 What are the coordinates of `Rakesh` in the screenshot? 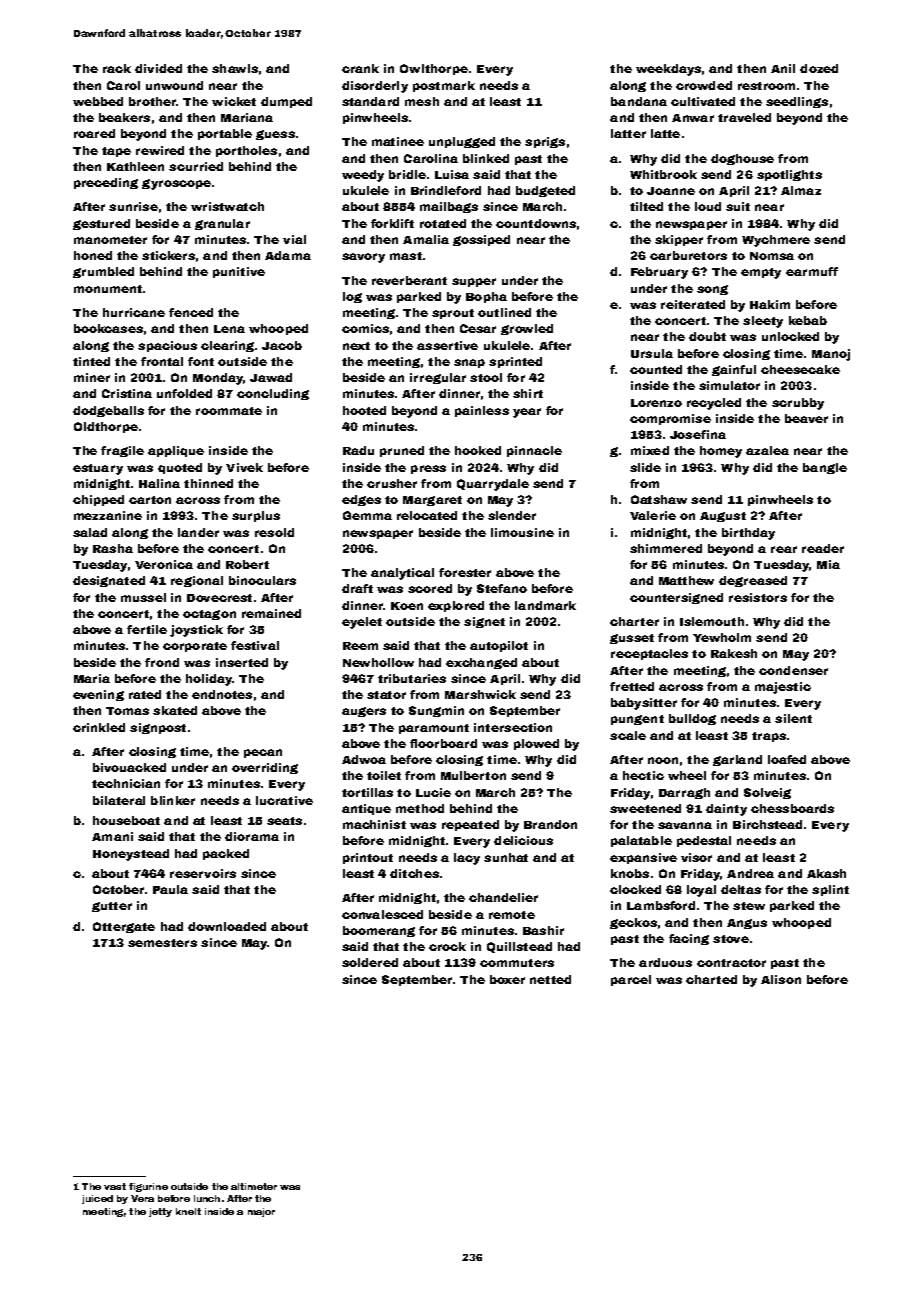 It's located at (734, 653).
